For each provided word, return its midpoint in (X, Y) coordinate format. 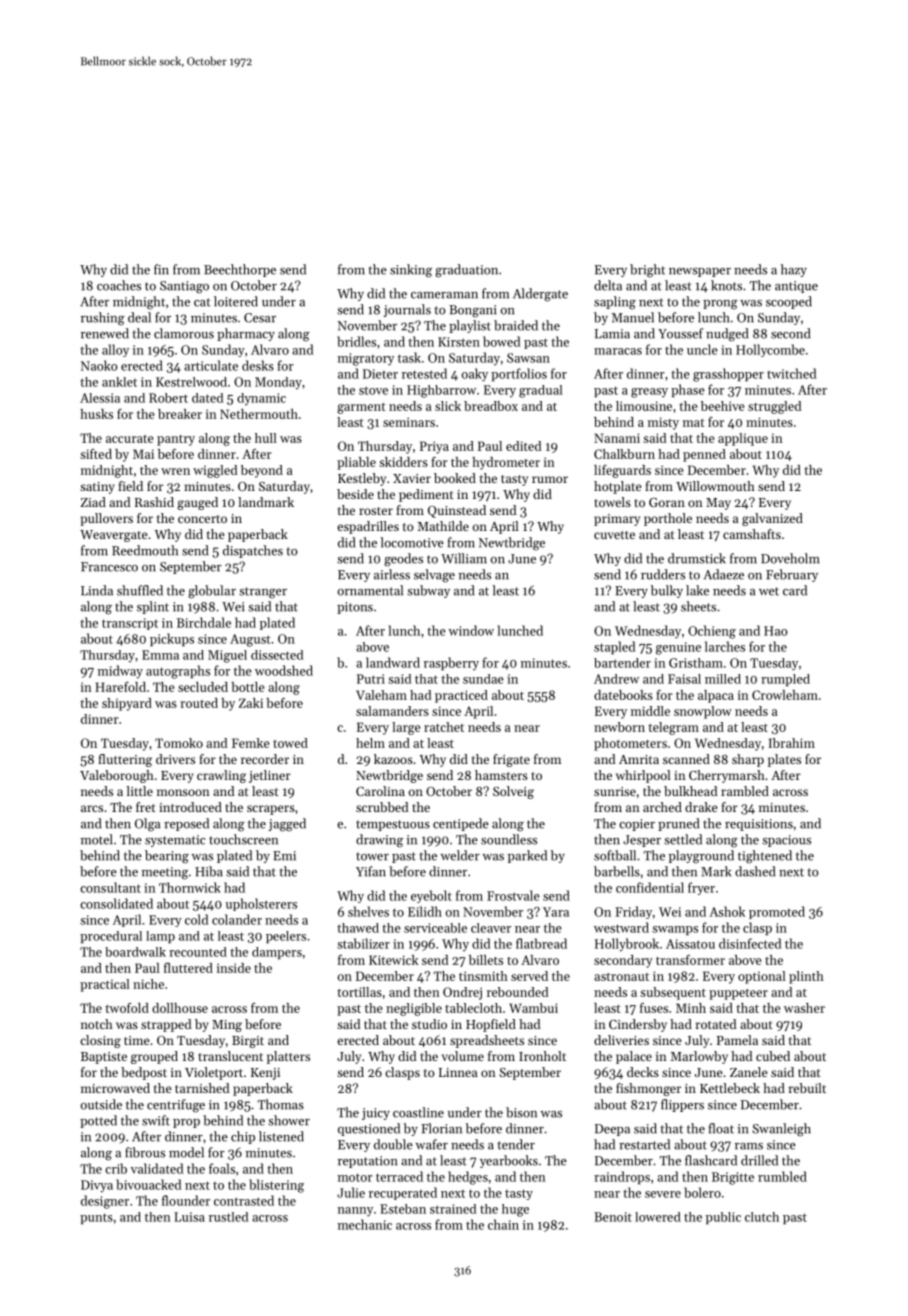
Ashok (727, 911)
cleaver (491, 928)
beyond (262, 471)
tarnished (202, 1088)
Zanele (749, 1072)
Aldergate (540, 295)
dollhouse (180, 1008)
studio (429, 1024)
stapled (614, 647)
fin (161, 269)
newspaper (700, 272)
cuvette (614, 535)
